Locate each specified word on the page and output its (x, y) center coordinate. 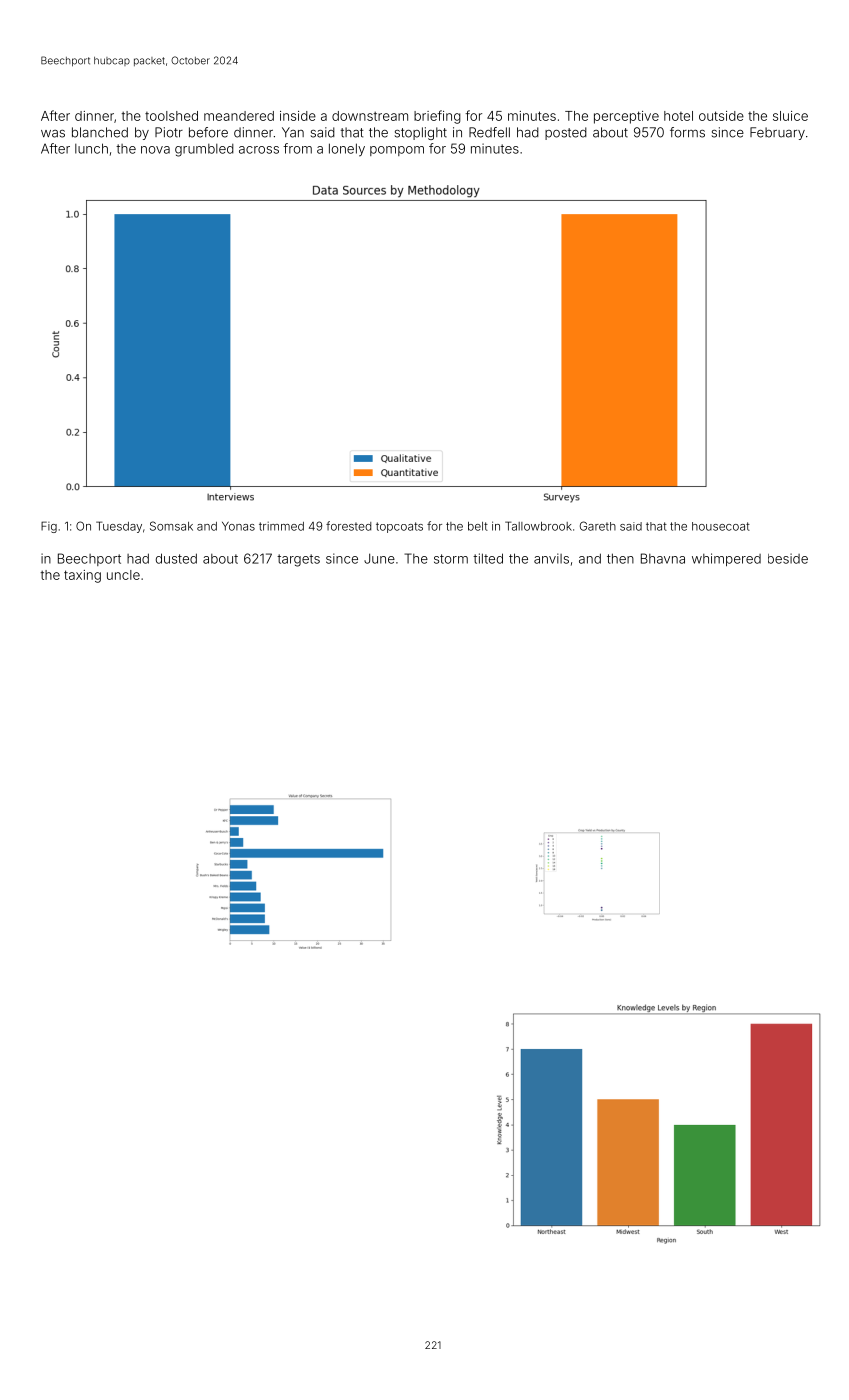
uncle (123, 575)
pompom (397, 151)
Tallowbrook (538, 526)
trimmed (281, 526)
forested (348, 526)
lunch (91, 148)
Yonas (238, 526)
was (53, 134)
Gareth (598, 526)
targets (298, 560)
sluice (790, 116)
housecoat (721, 526)
